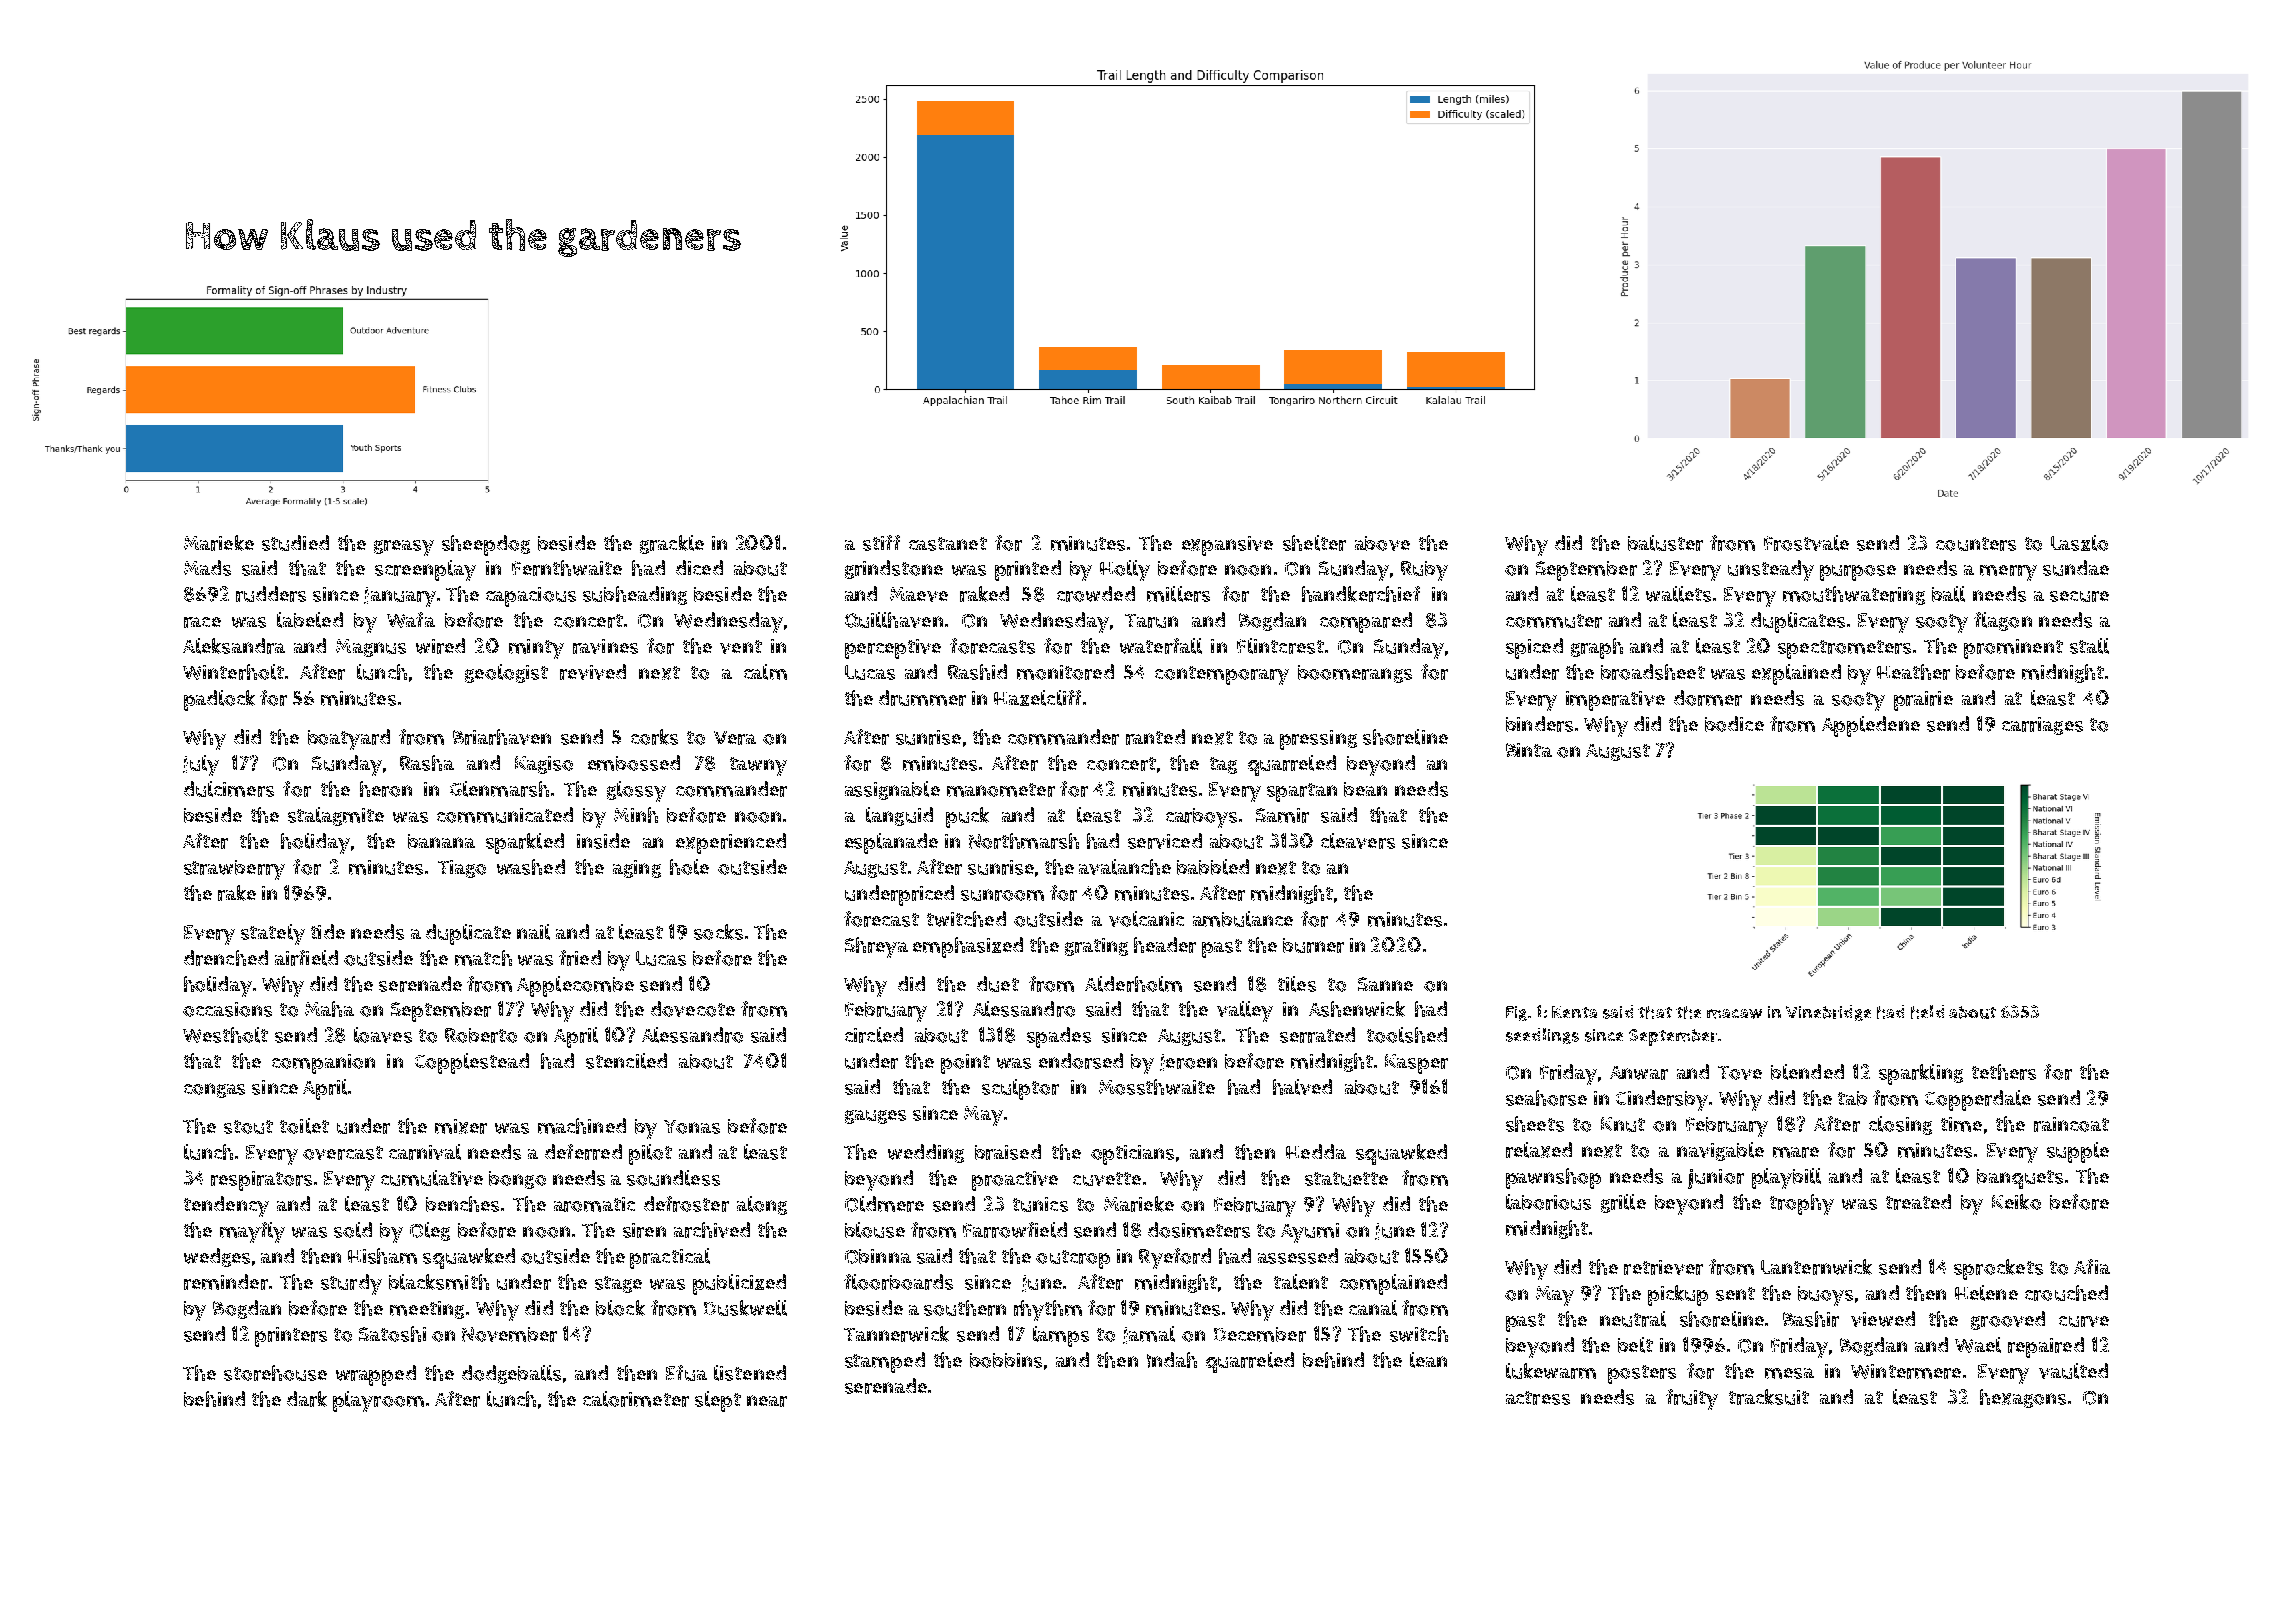  Describe the element at coordinates (2042, 726) in the document. I see `carriages` at that location.
